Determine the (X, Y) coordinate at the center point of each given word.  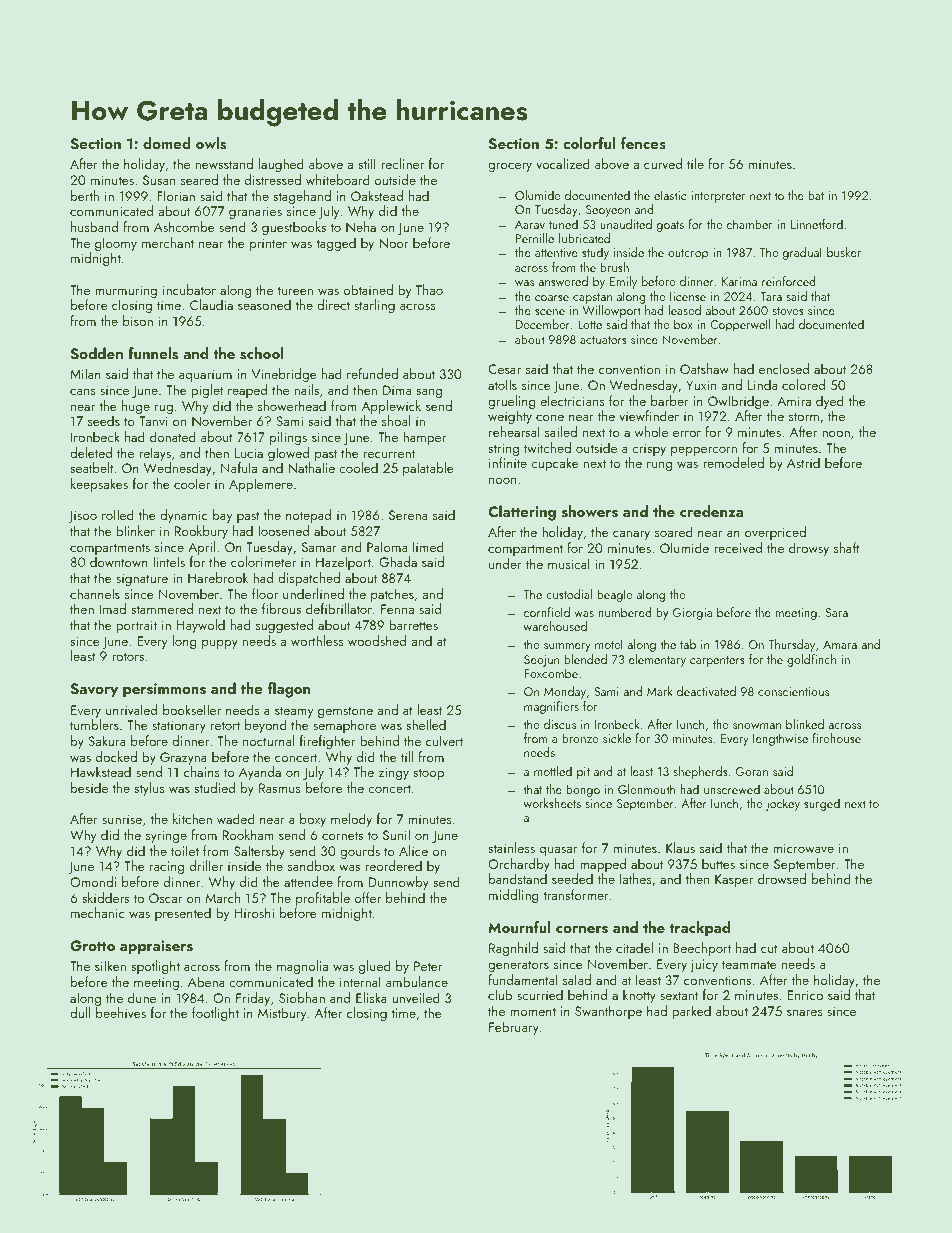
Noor (393, 243)
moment (533, 1011)
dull (80, 1012)
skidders (105, 897)
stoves (788, 311)
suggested (284, 626)
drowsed (782, 878)
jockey (783, 804)
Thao (429, 289)
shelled (426, 724)
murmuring (126, 291)
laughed (281, 165)
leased (684, 310)
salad (577, 979)
